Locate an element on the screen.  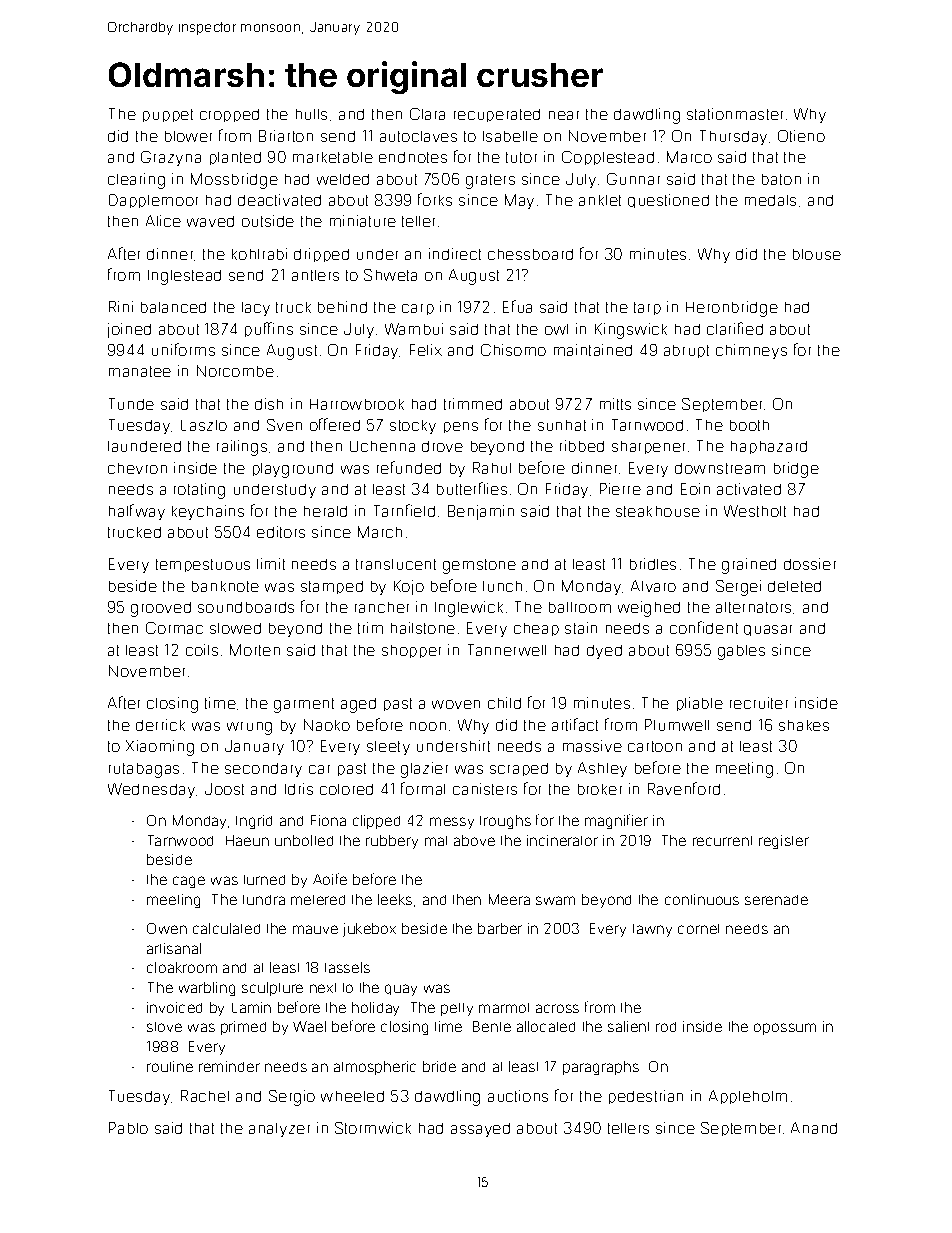
Otieno is located at coordinates (801, 136).
